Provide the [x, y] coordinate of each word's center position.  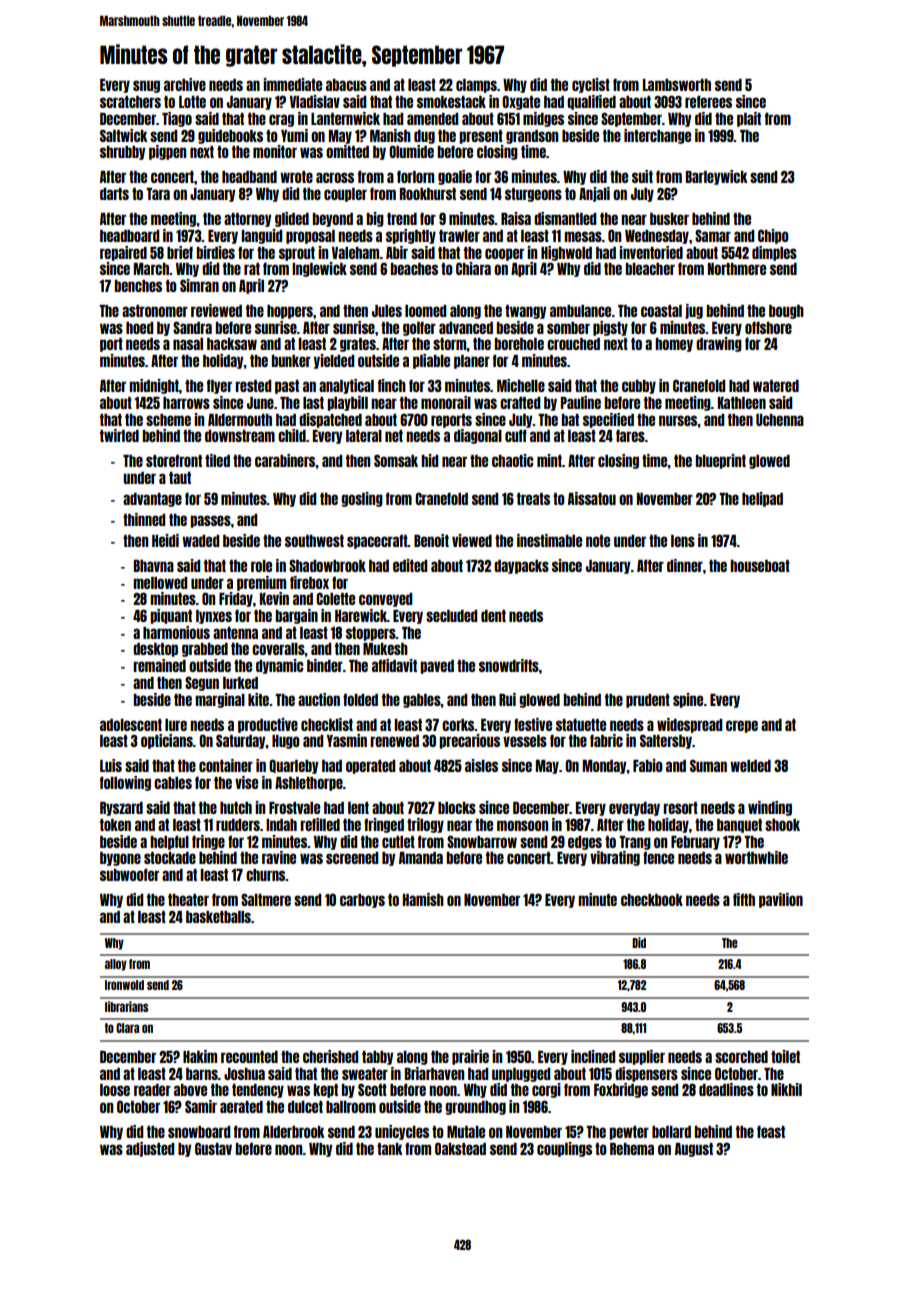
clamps [476, 86]
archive [185, 84]
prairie [470, 1057]
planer [472, 362]
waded [200, 541]
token [115, 825]
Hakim [200, 1056]
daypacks [521, 567]
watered [776, 386]
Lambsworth [677, 85]
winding [770, 808]
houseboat [760, 566]
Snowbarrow [482, 841]
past [287, 387]
